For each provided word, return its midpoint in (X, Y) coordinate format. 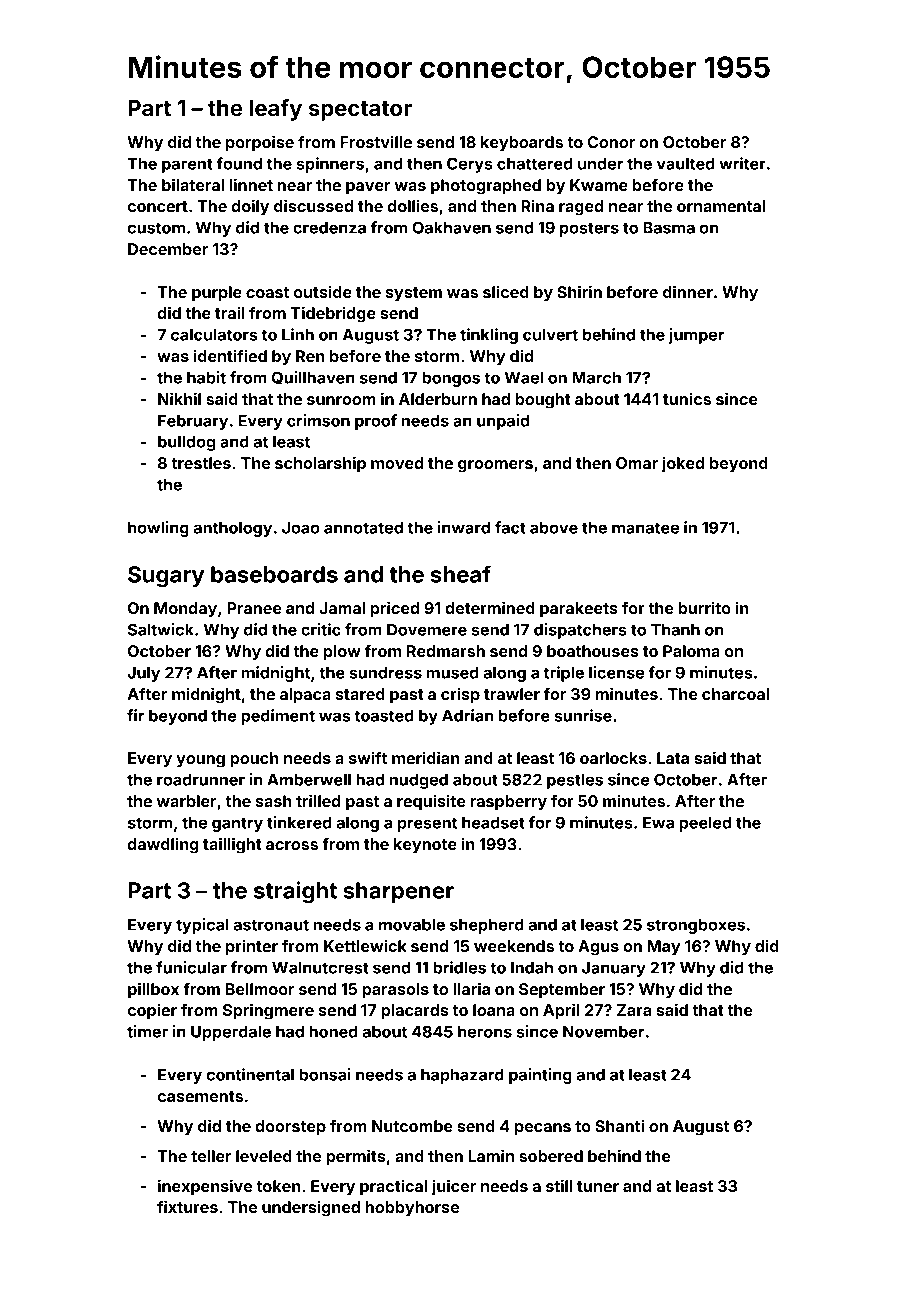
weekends (514, 946)
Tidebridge (333, 314)
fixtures (187, 1206)
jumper (696, 336)
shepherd (487, 926)
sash (274, 801)
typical (202, 926)
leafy (275, 110)
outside (323, 291)
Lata (673, 758)
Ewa (658, 823)
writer (742, 163)
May (663, 948)
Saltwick (161, 629)
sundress (385, 673)
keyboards (522, 144)
